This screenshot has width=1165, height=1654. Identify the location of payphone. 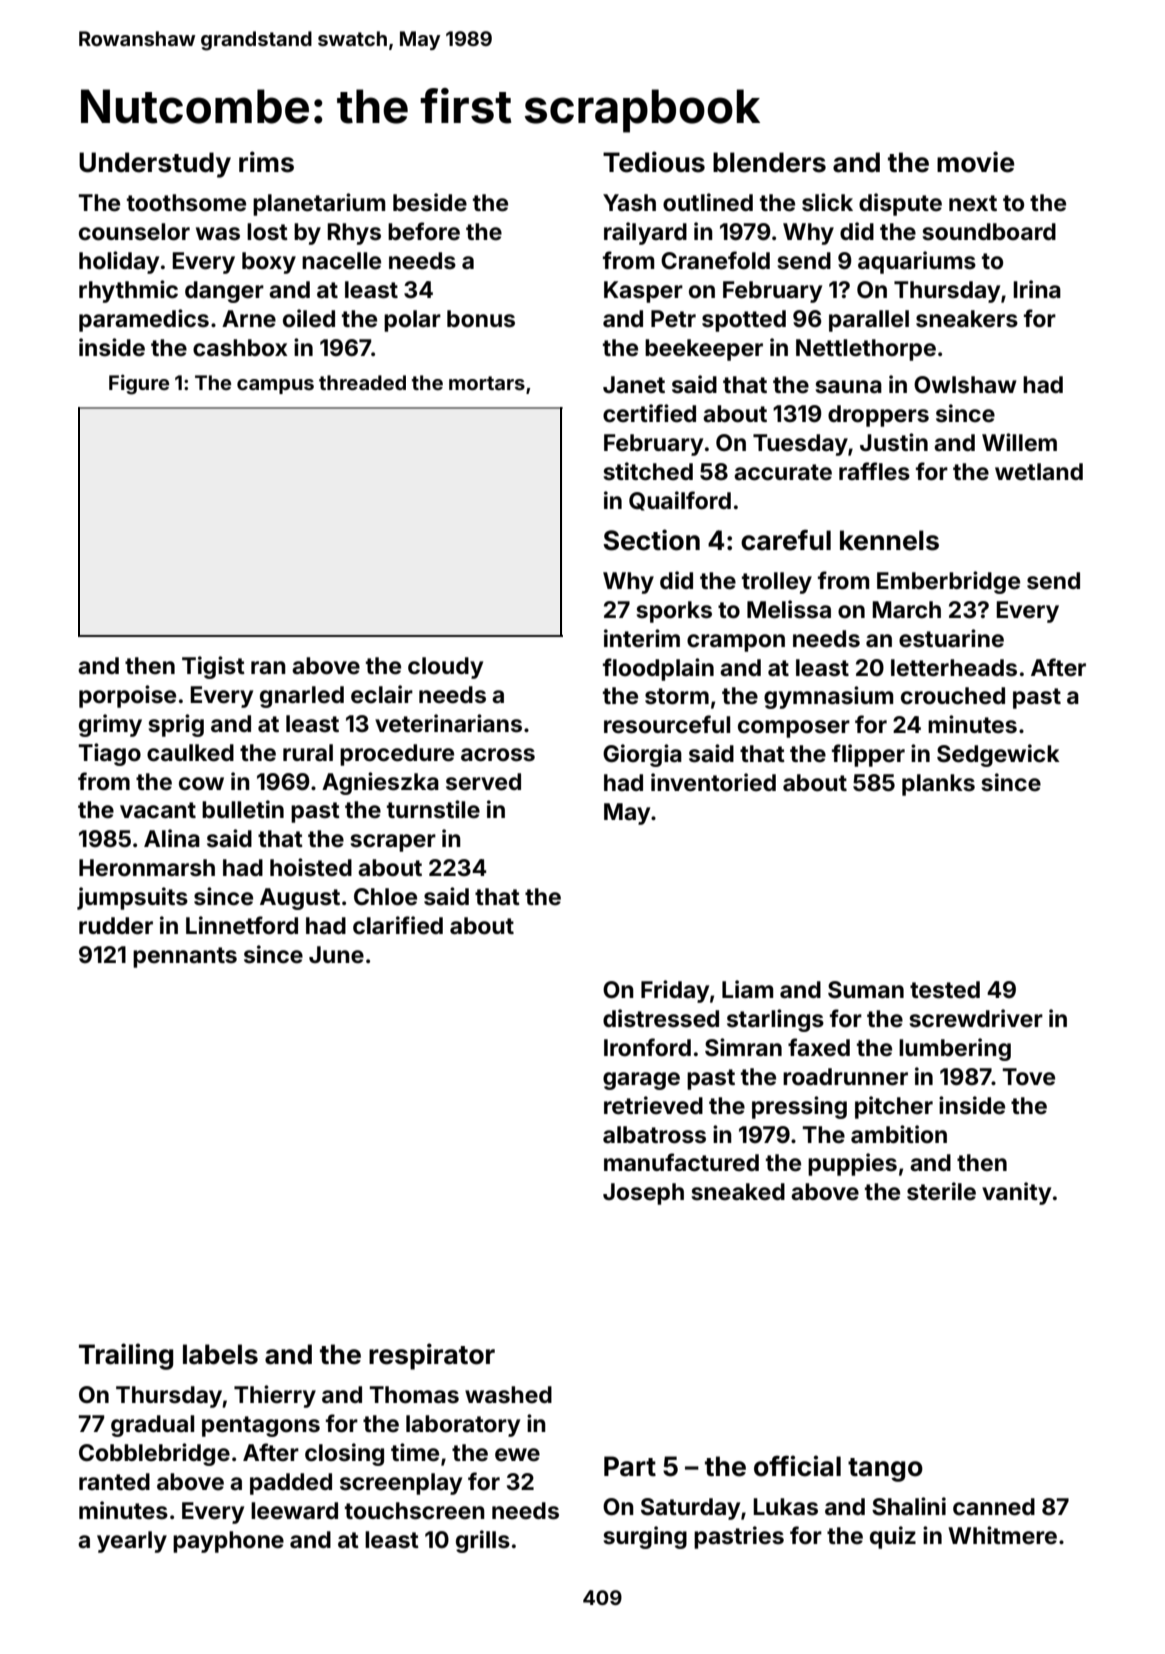
(228, 1542).
